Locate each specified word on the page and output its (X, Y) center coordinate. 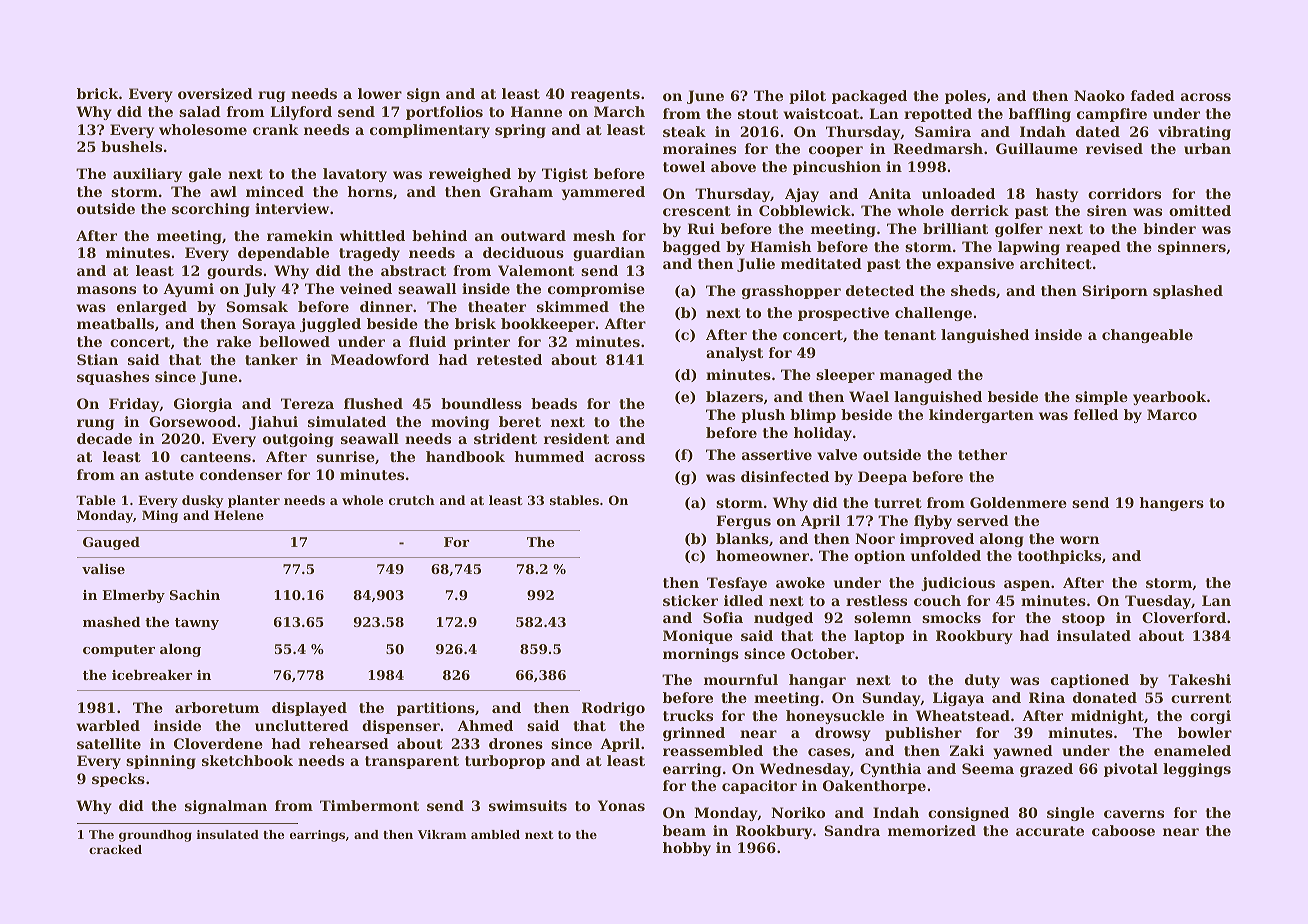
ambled (495, 834)
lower (380, 93)
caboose (1123, 830)
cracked (115, 849)
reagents (605, 95)
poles (965, 97)
